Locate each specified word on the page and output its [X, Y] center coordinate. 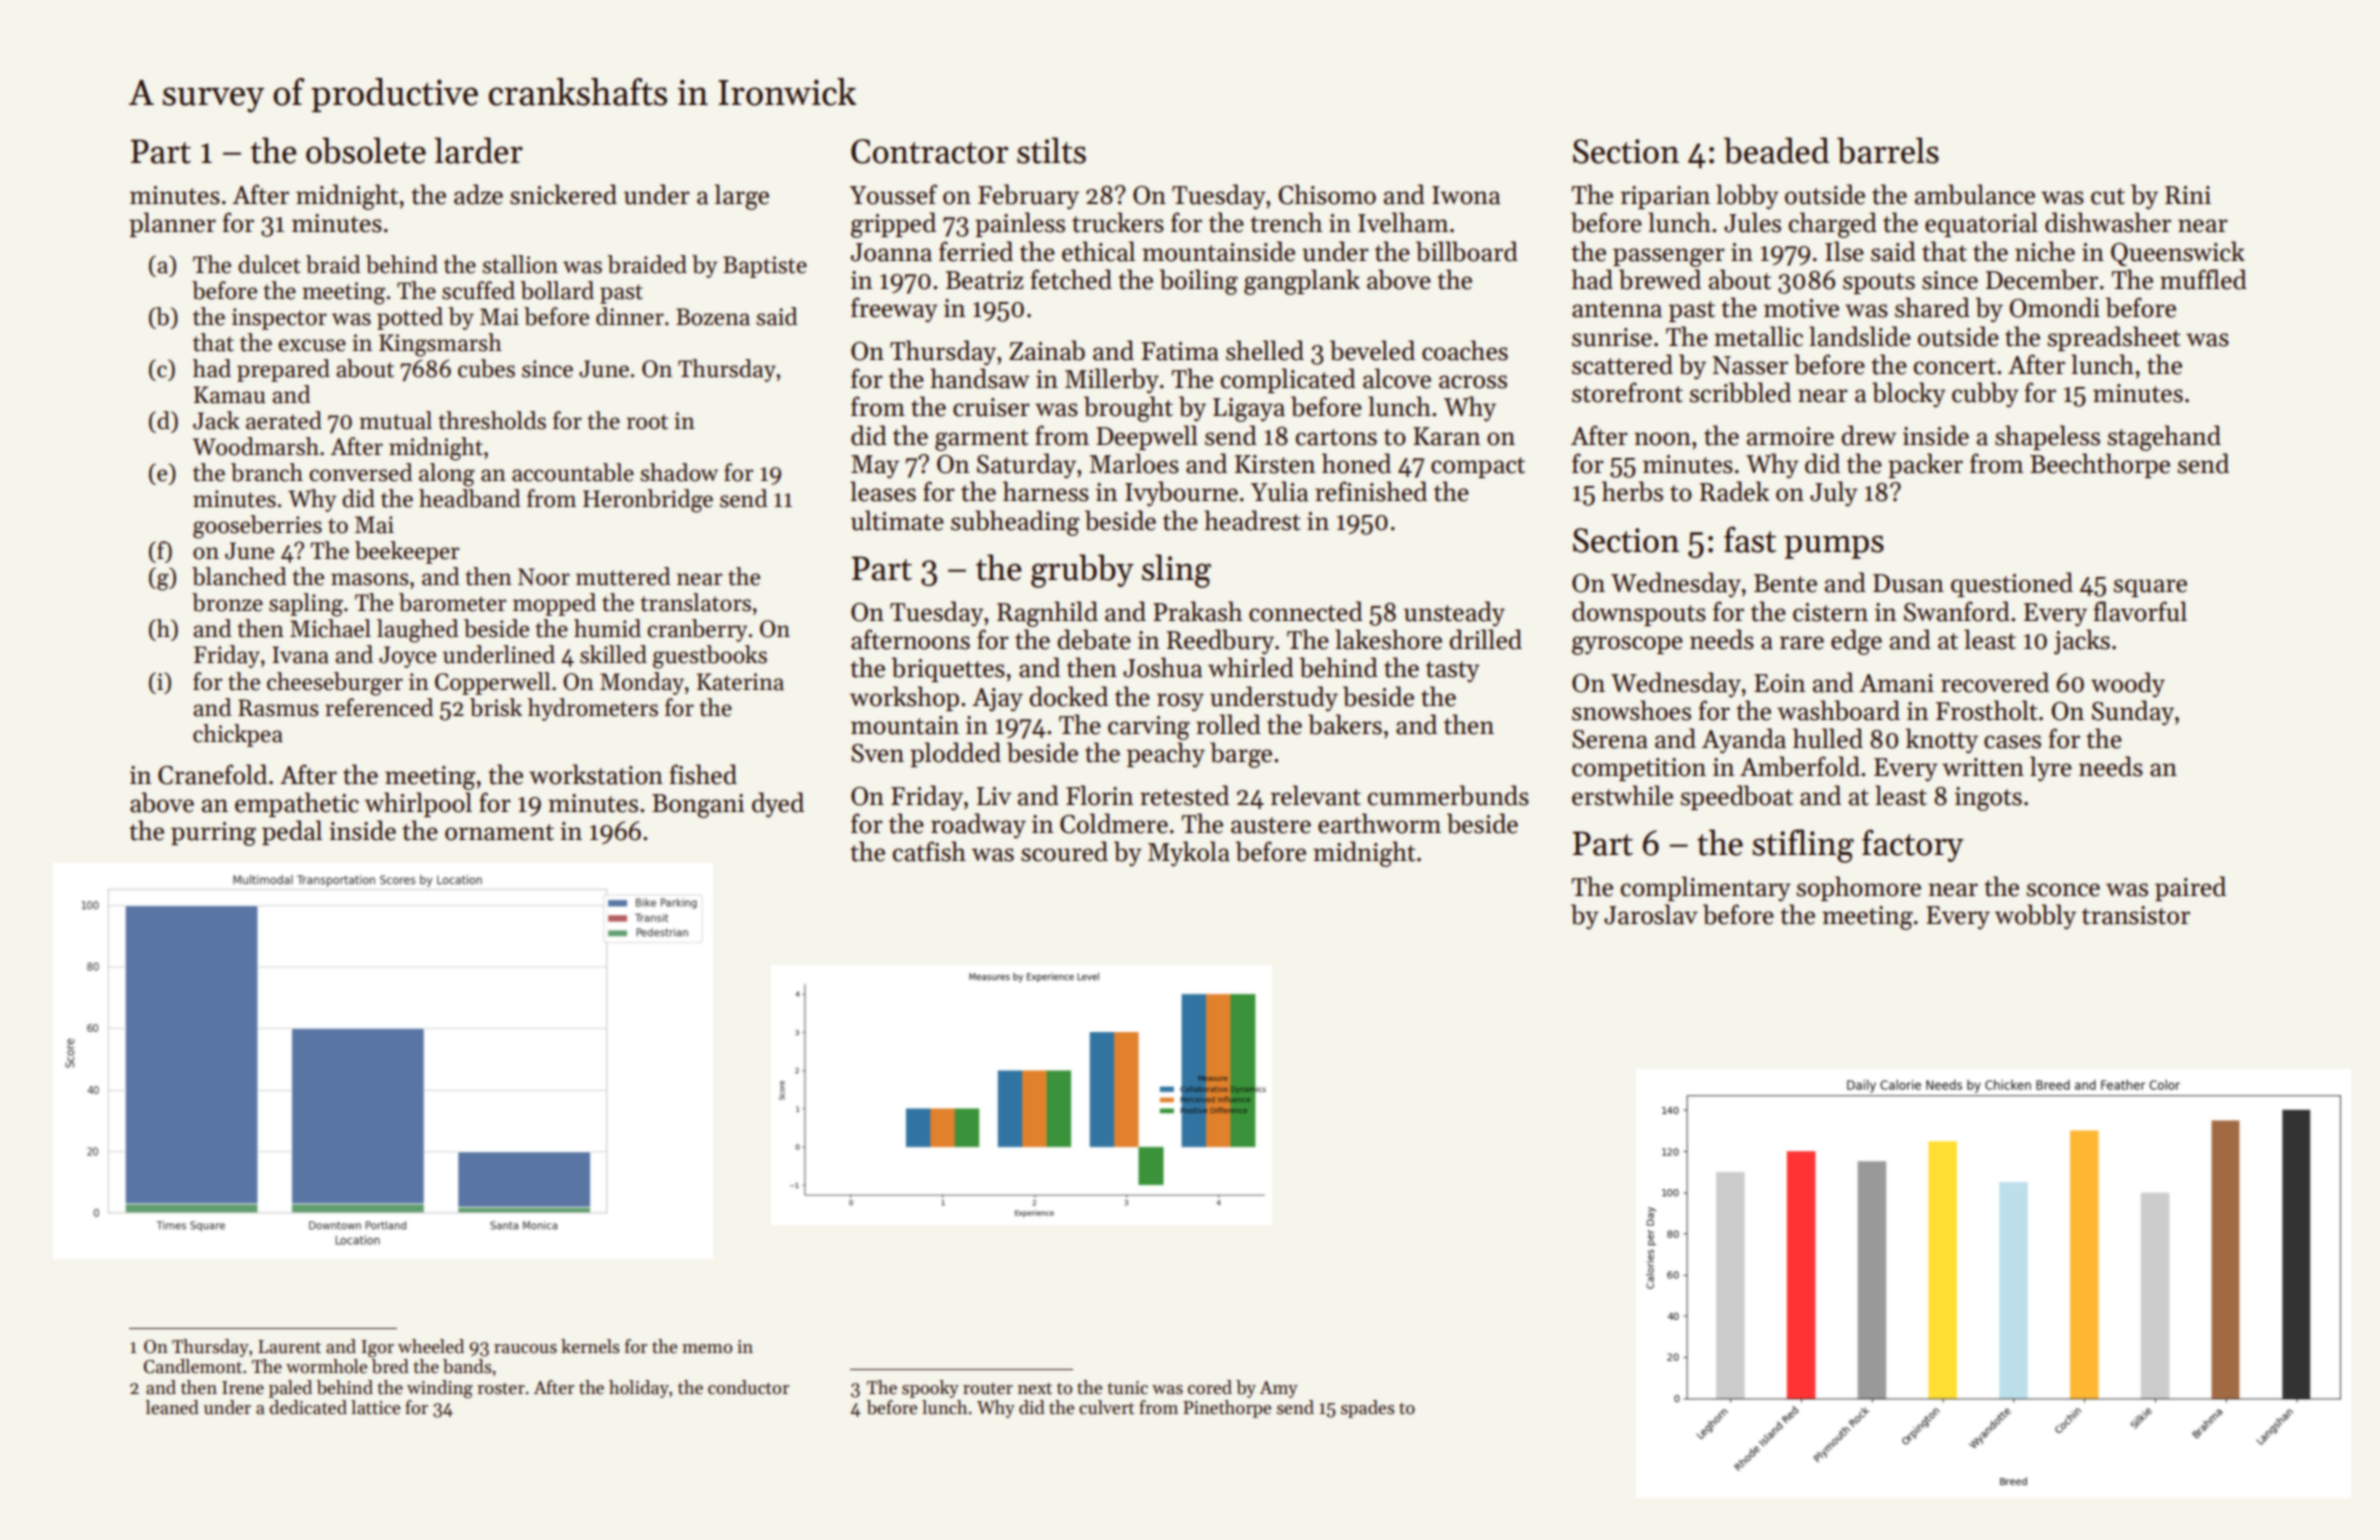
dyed [778, 805]
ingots [1988, 799]
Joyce [407, 657]
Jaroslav [1651, 914]
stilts [1051, 150]
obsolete [366, 150]
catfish [929, 851]
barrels [1888, 150]
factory [1913, 845]
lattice [375, 1407]
